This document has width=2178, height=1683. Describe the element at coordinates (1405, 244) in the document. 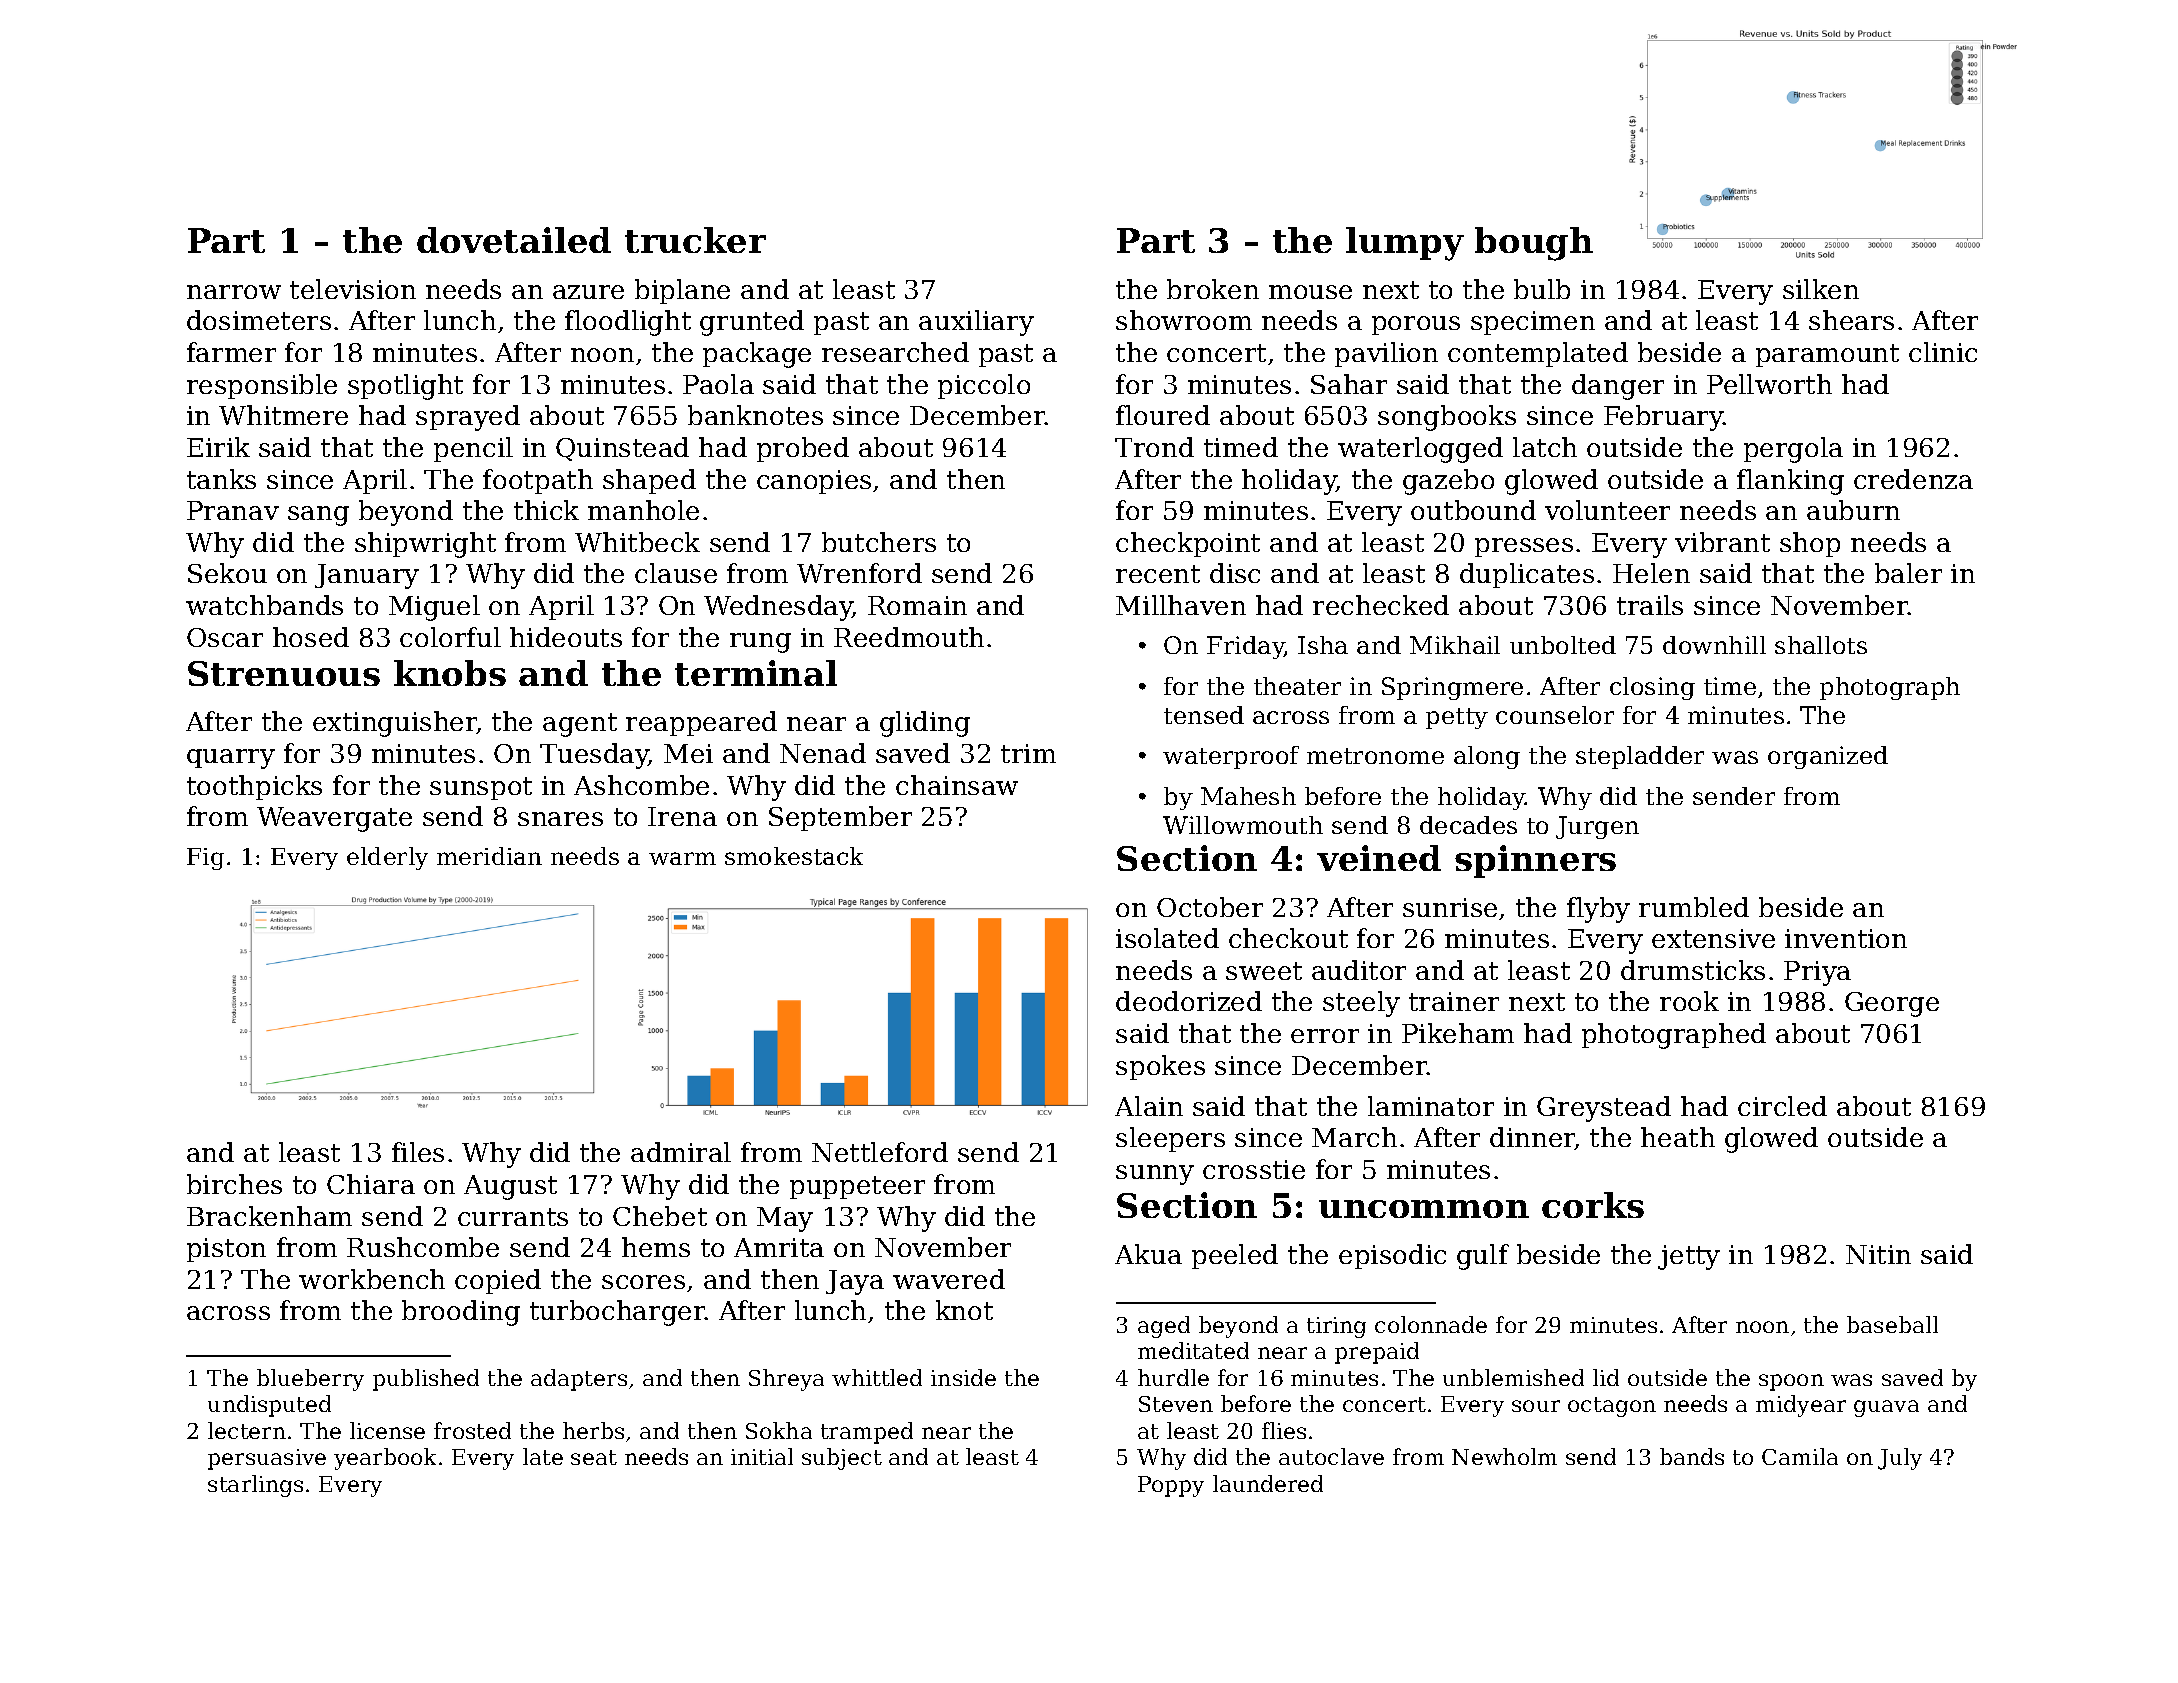

I see `lumpy` at that location.
